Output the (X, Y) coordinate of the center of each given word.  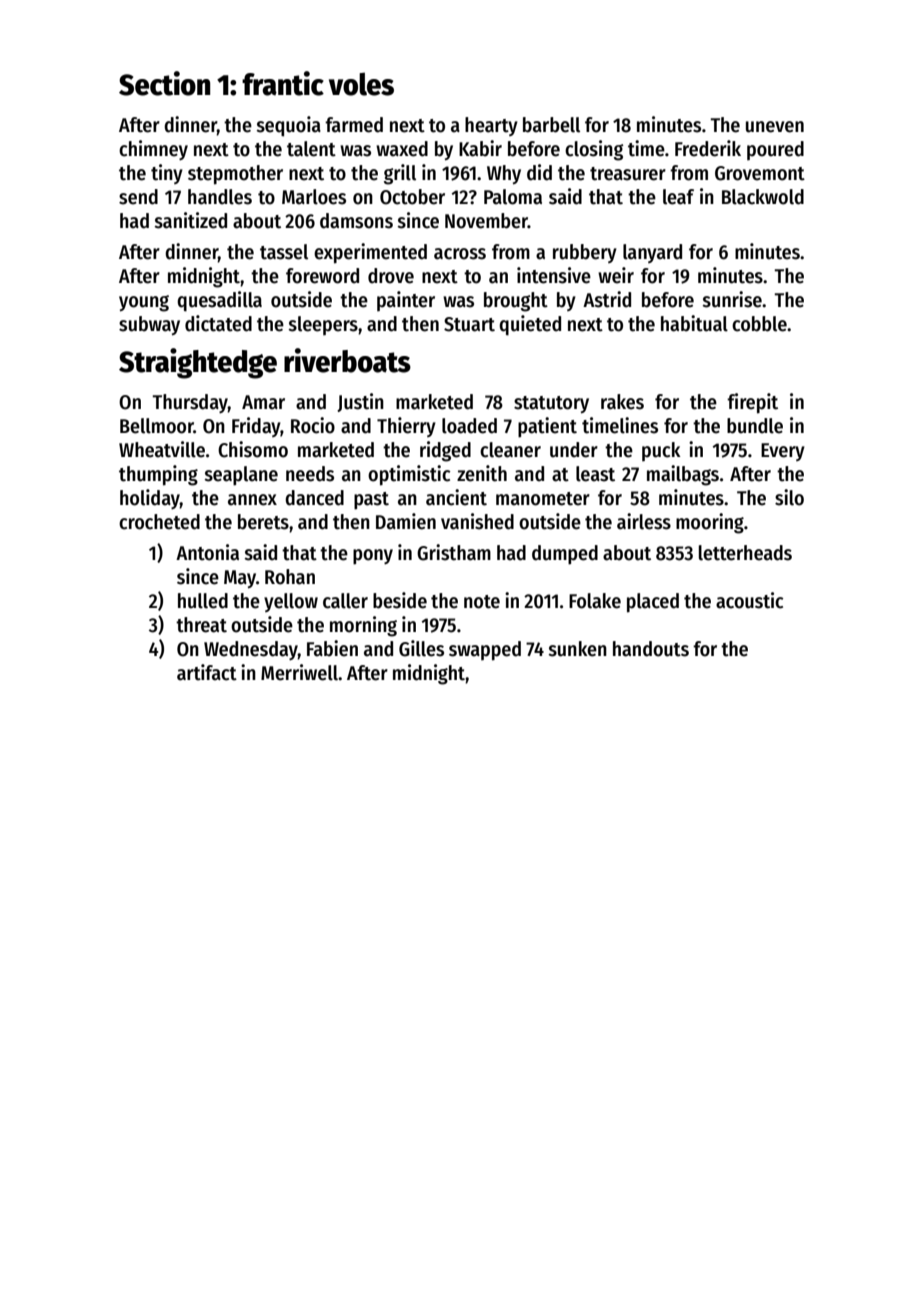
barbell (551, 125)
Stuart (469, 324)
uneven (775, 127)
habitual (694, 323)
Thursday (190, 403)
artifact (207, 672)
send (138, 197)
